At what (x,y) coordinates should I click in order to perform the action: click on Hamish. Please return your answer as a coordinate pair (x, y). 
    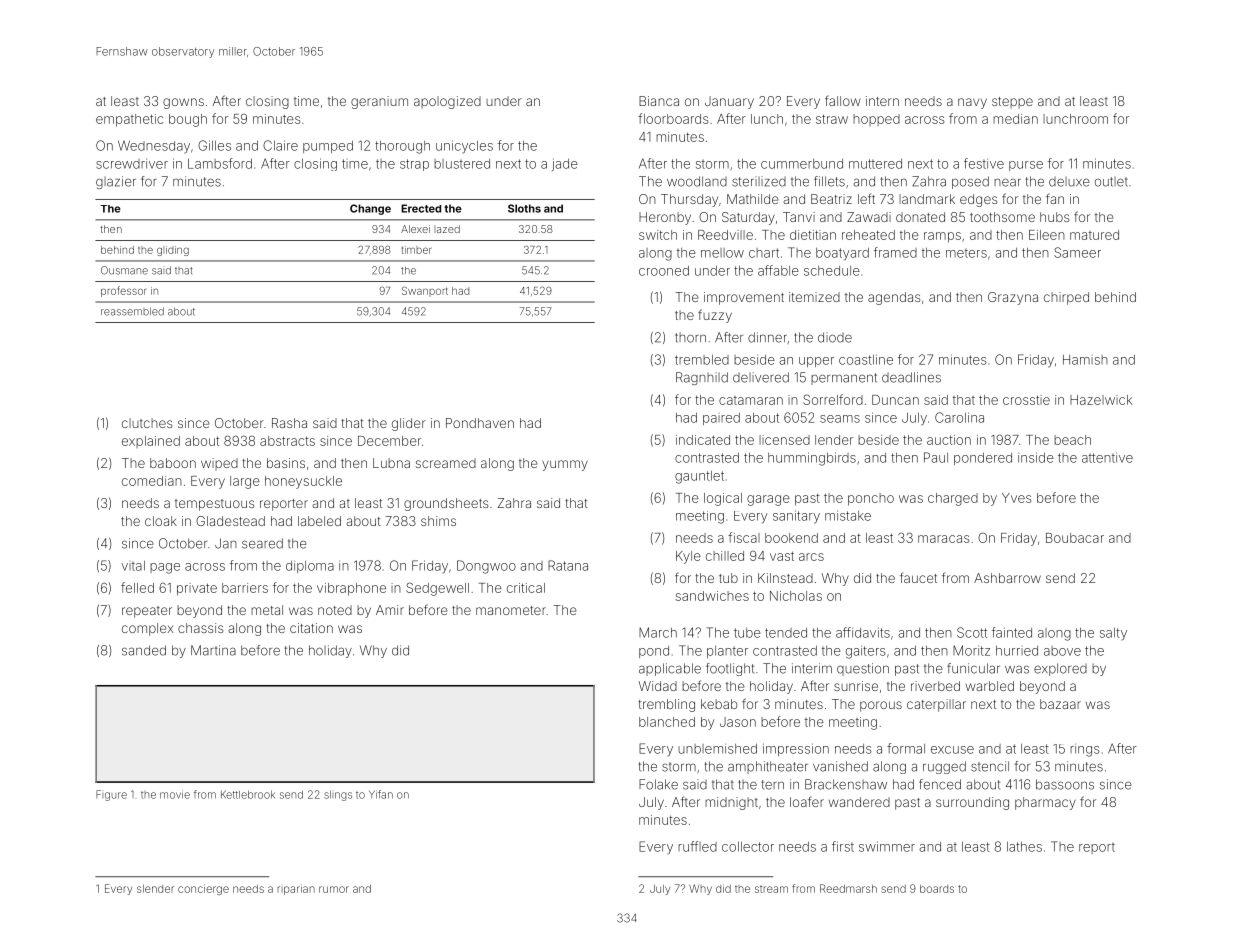
    Looking at the image, I should click on (1085, 360).
